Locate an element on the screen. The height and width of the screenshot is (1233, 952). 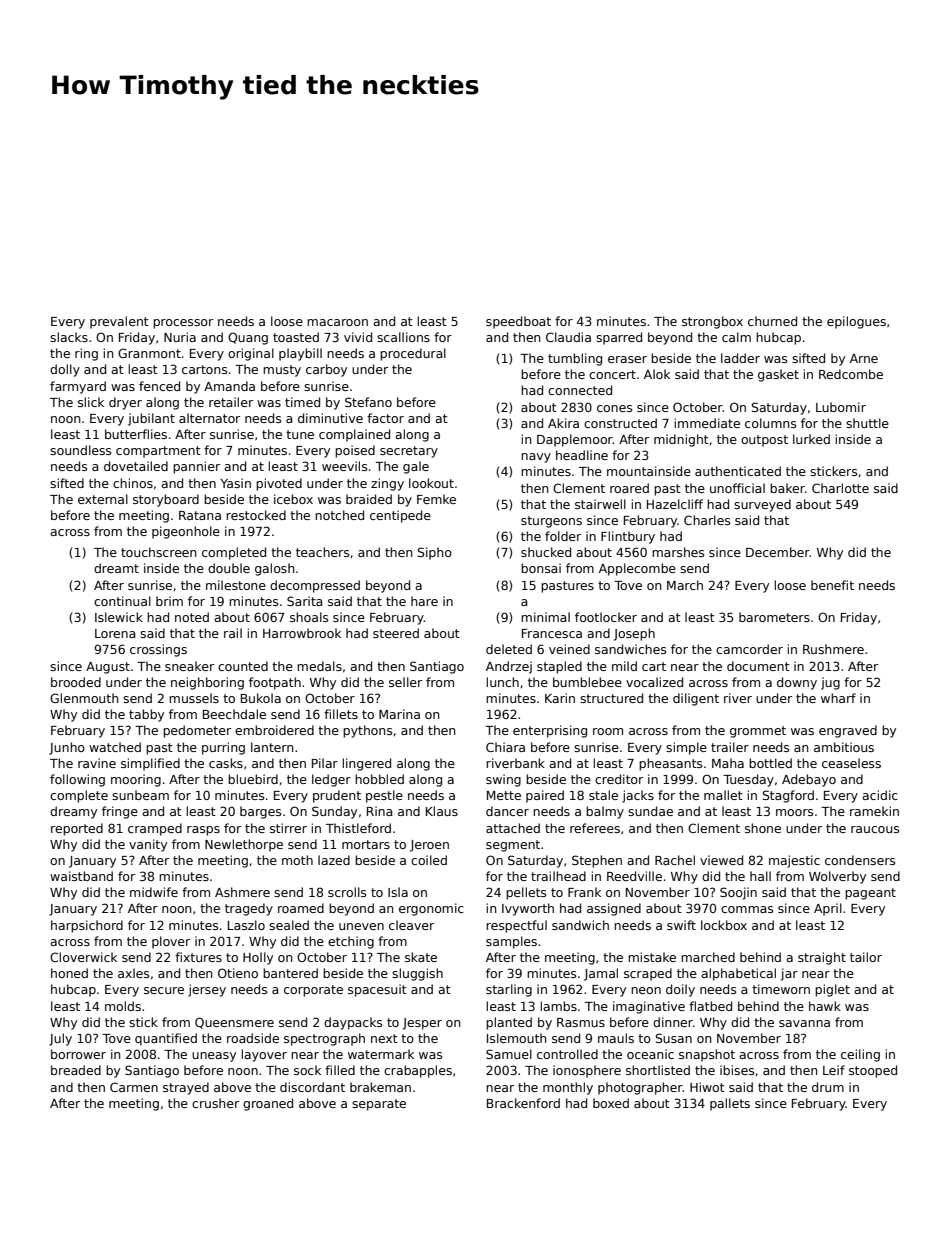
Thistleford is located at coordinates (358, 828).
